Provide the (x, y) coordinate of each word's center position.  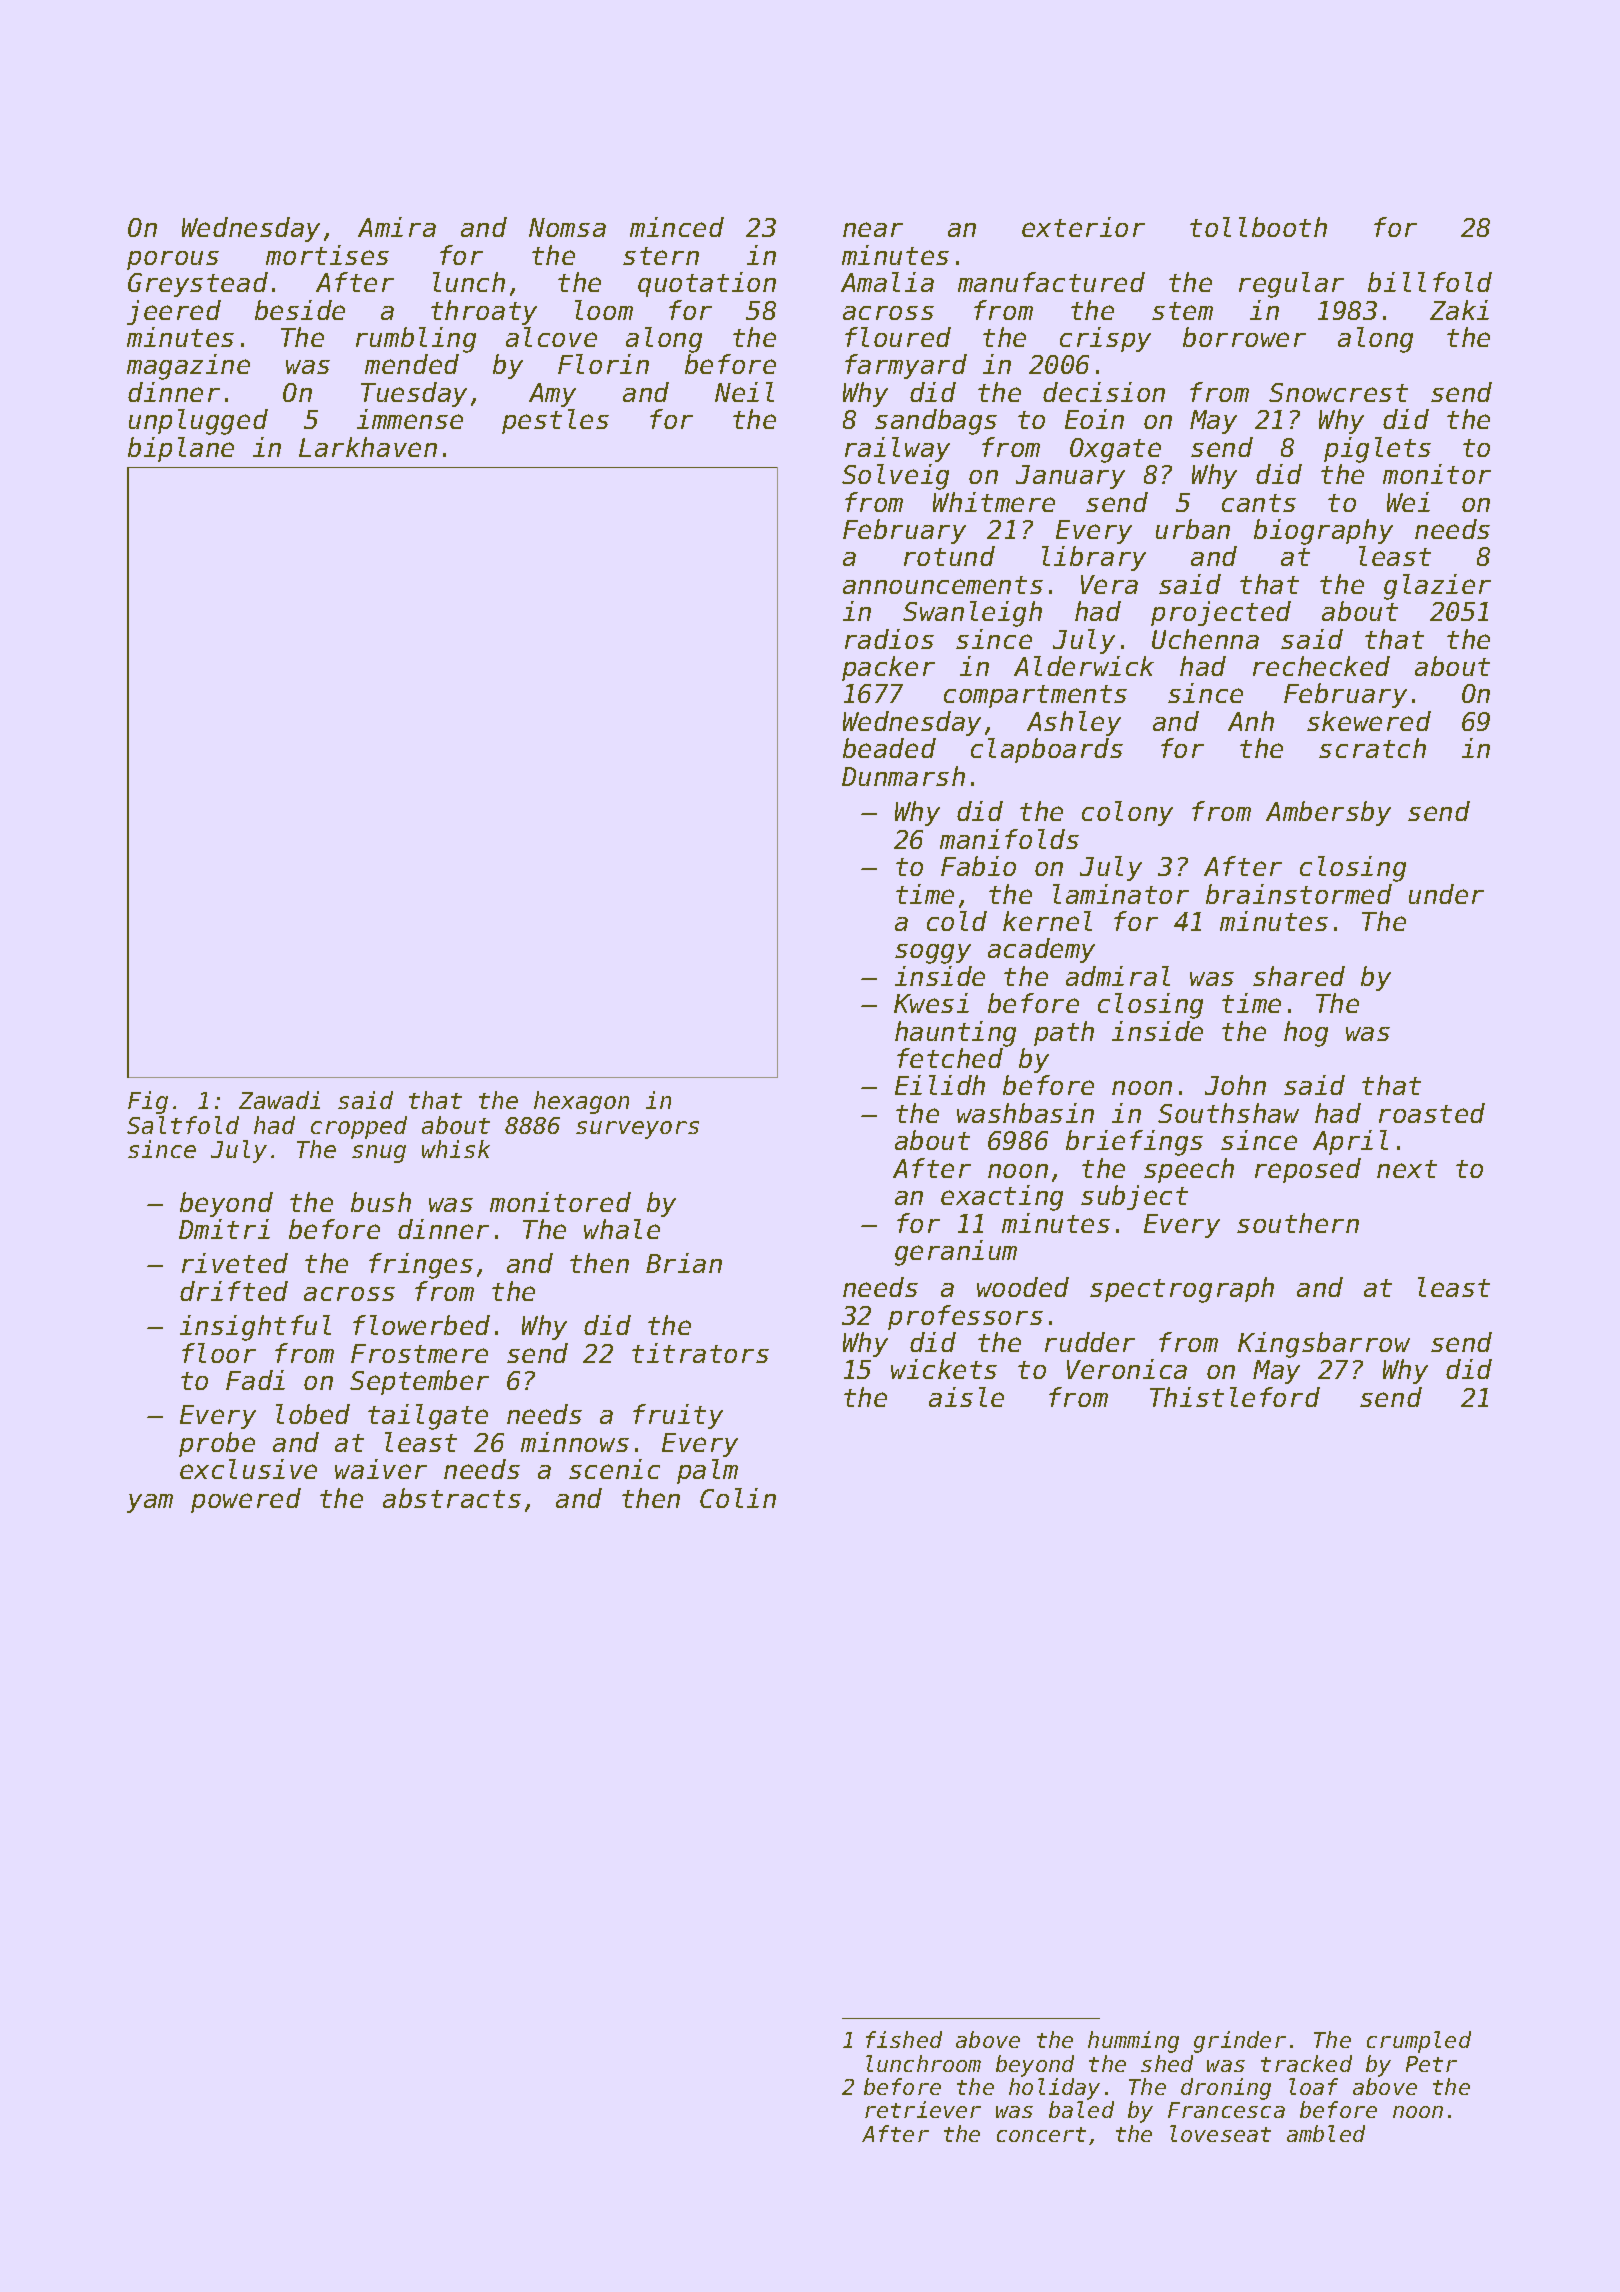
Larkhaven (368, 447)
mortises (327, 255)
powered (246, 1500)
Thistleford (1235, 1397)
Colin (738, 1498)
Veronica (1127, 1369)
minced (677, 227)
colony (1127, 813)
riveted (235, 1263)
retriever (923, 2109)
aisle (966, 1397)
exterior (1083, 227)
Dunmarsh (903, 776)
